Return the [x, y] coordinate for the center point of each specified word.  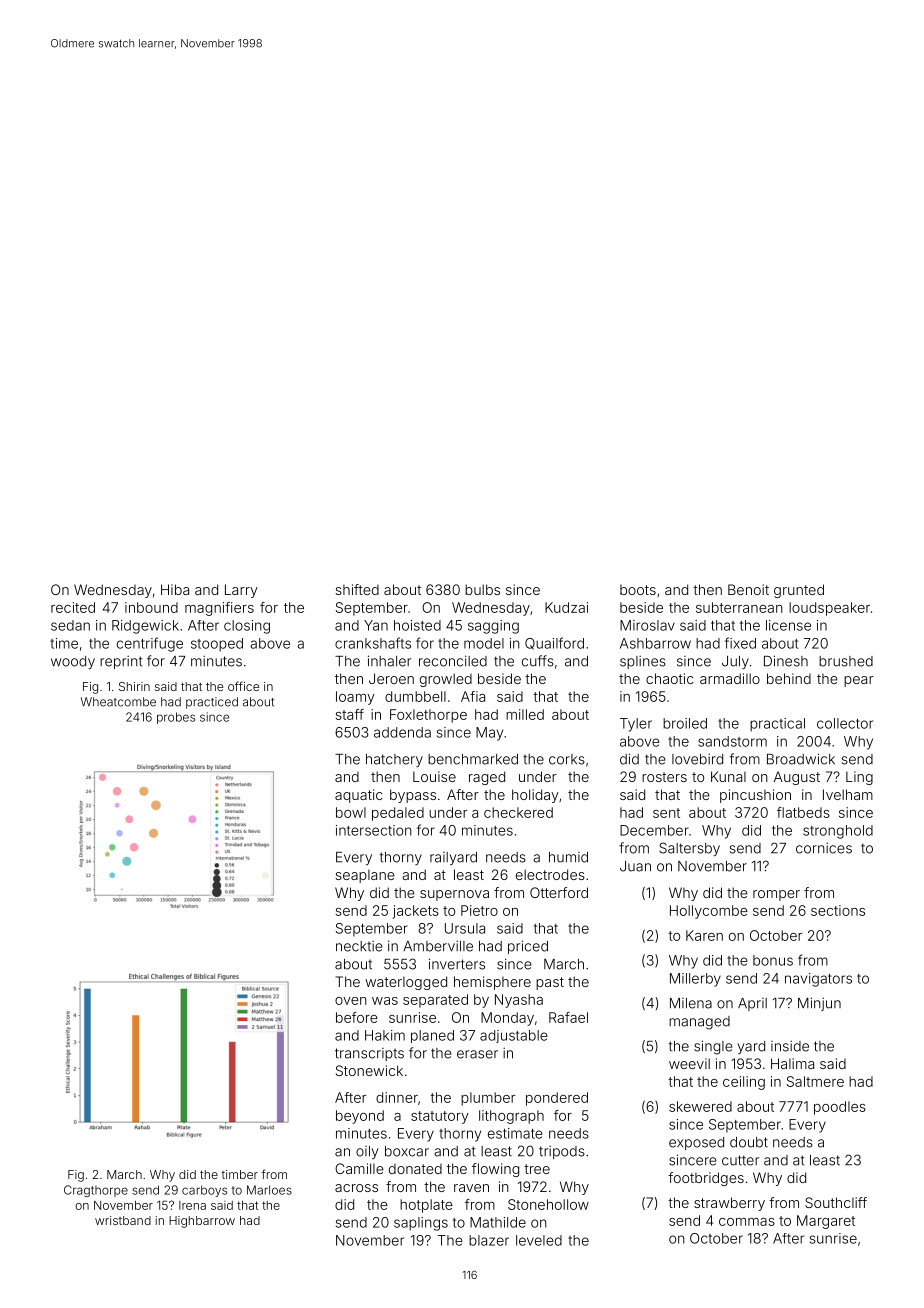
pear [859, 681]
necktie [359, 946]
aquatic [359, 796]
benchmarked [473, 759]
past [550, 983]
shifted [357, 589]
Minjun [819, 1004]
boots [638, 590]
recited [73, 607]
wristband [123, 1220]
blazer [489, 1240]
